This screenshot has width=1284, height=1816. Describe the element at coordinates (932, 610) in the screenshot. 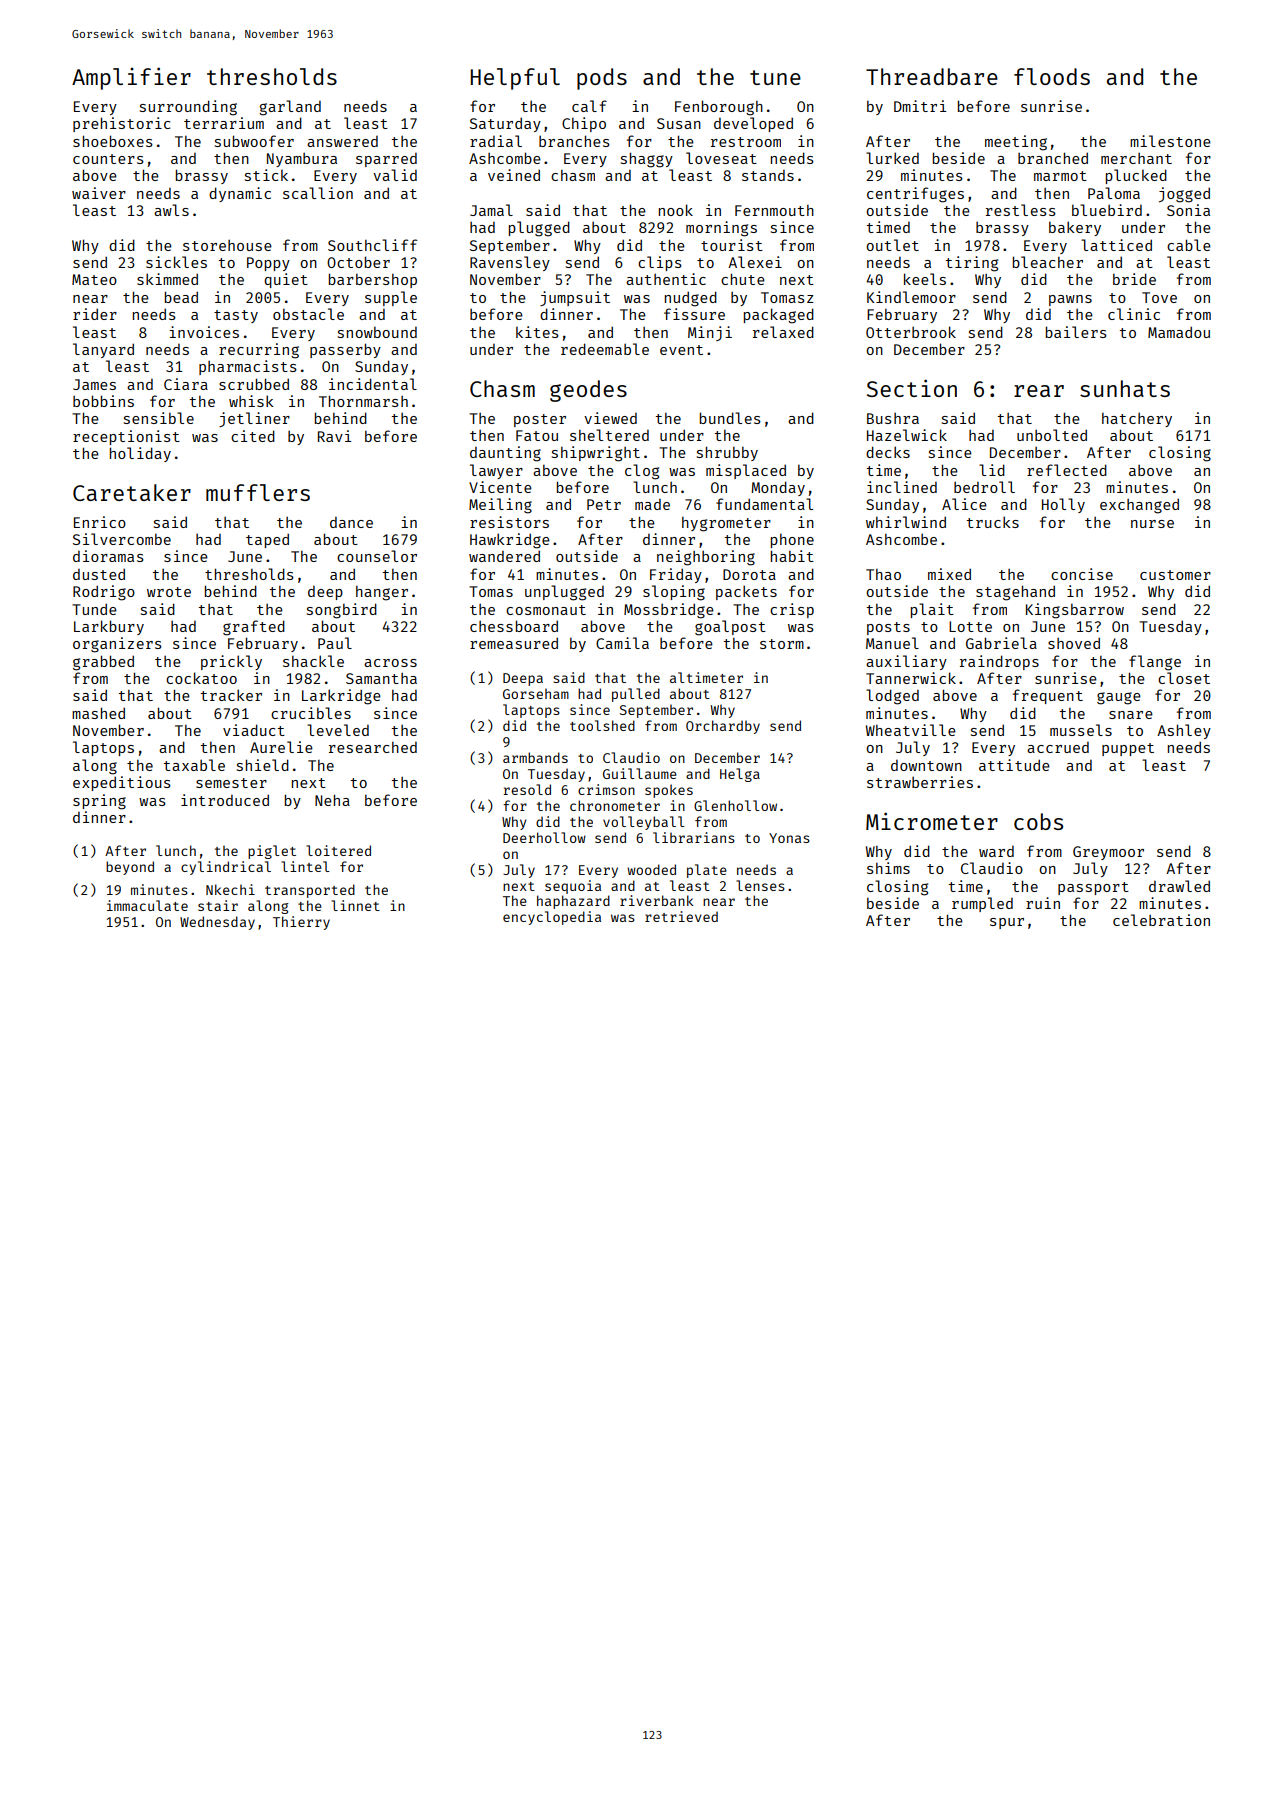

I see `plait` at that location.
